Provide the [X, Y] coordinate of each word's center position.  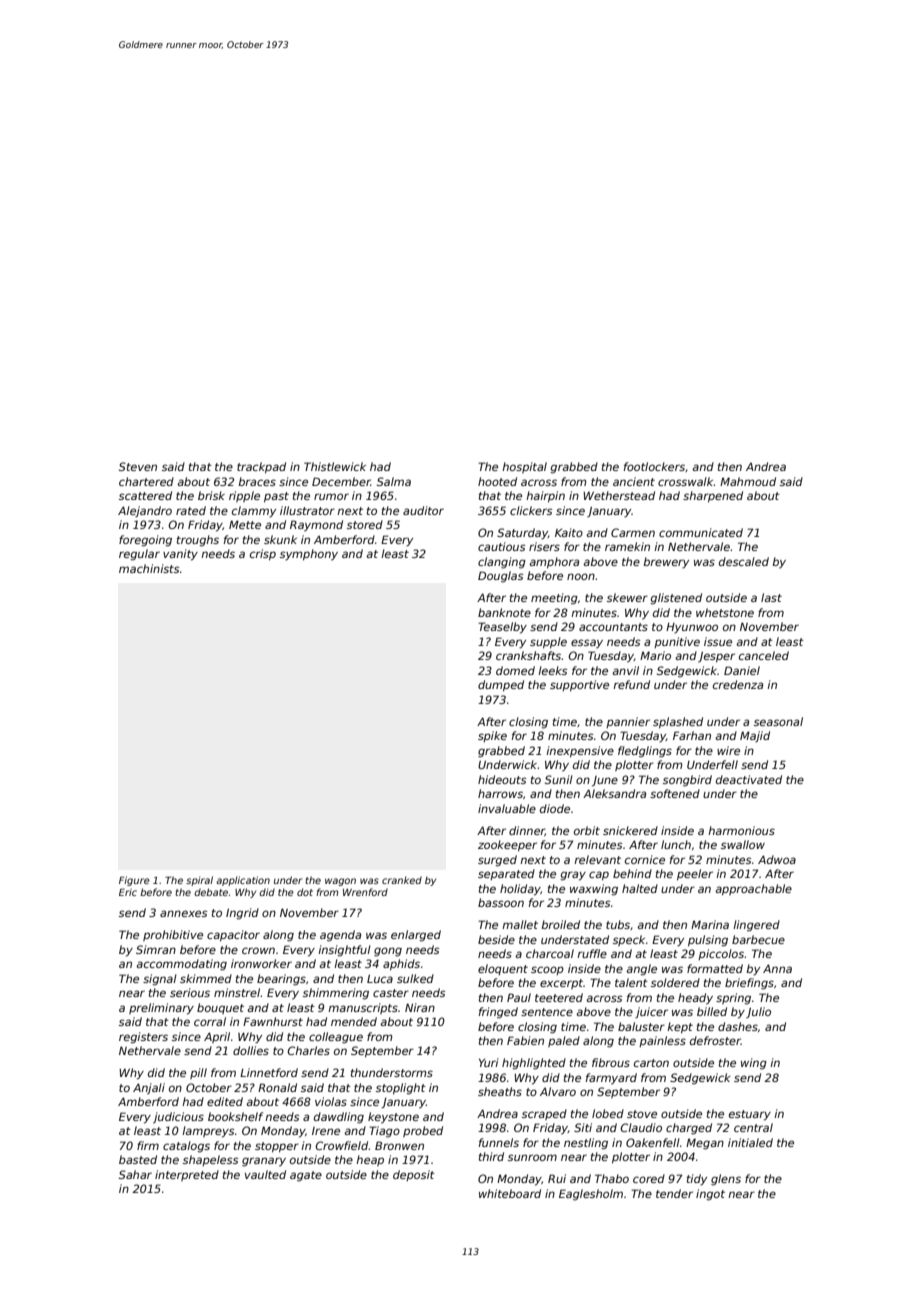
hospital [524, 467]
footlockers [654, 466]
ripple [244, 496]
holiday [520, 890]
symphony [309, 555]
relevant [597, 859]
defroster [715, 1040]
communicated [701, 532]
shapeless [211, 1160]
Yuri [489, 1062]
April [217, 1037]
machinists [149, 568]
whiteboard [510, 1193]
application [243, 881]
